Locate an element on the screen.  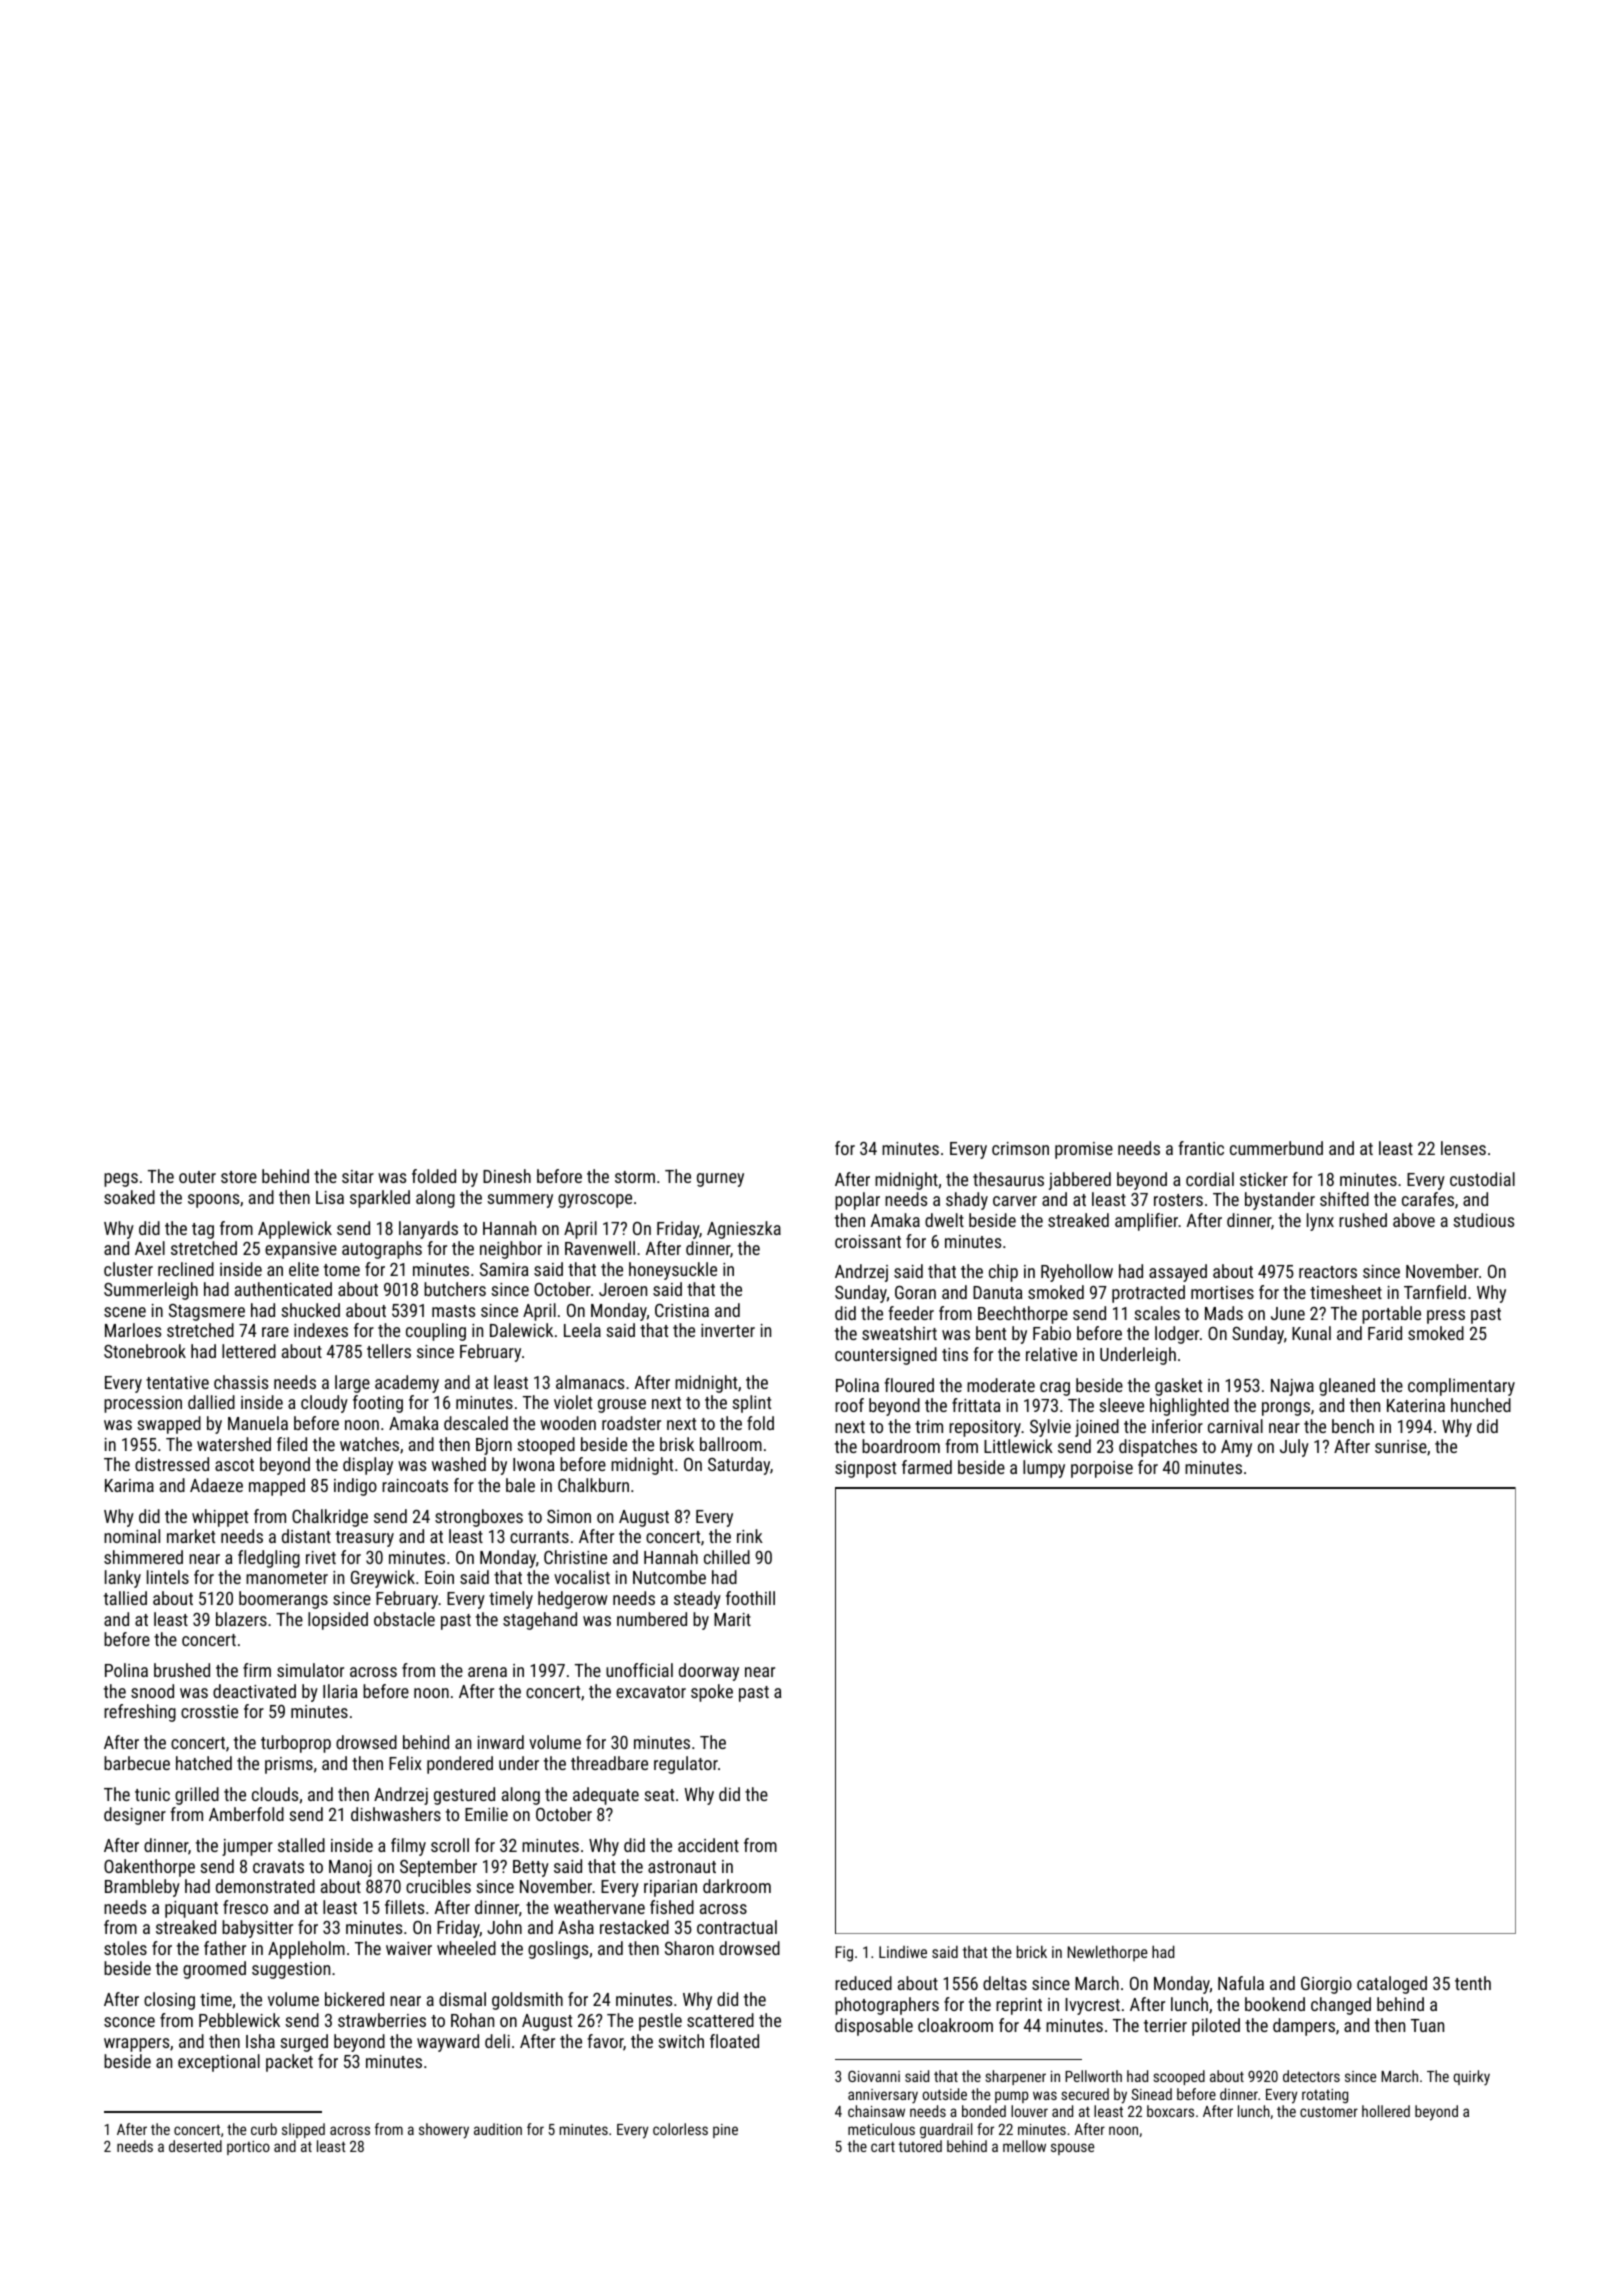
tentative is located at coordinates (177, 1382).
